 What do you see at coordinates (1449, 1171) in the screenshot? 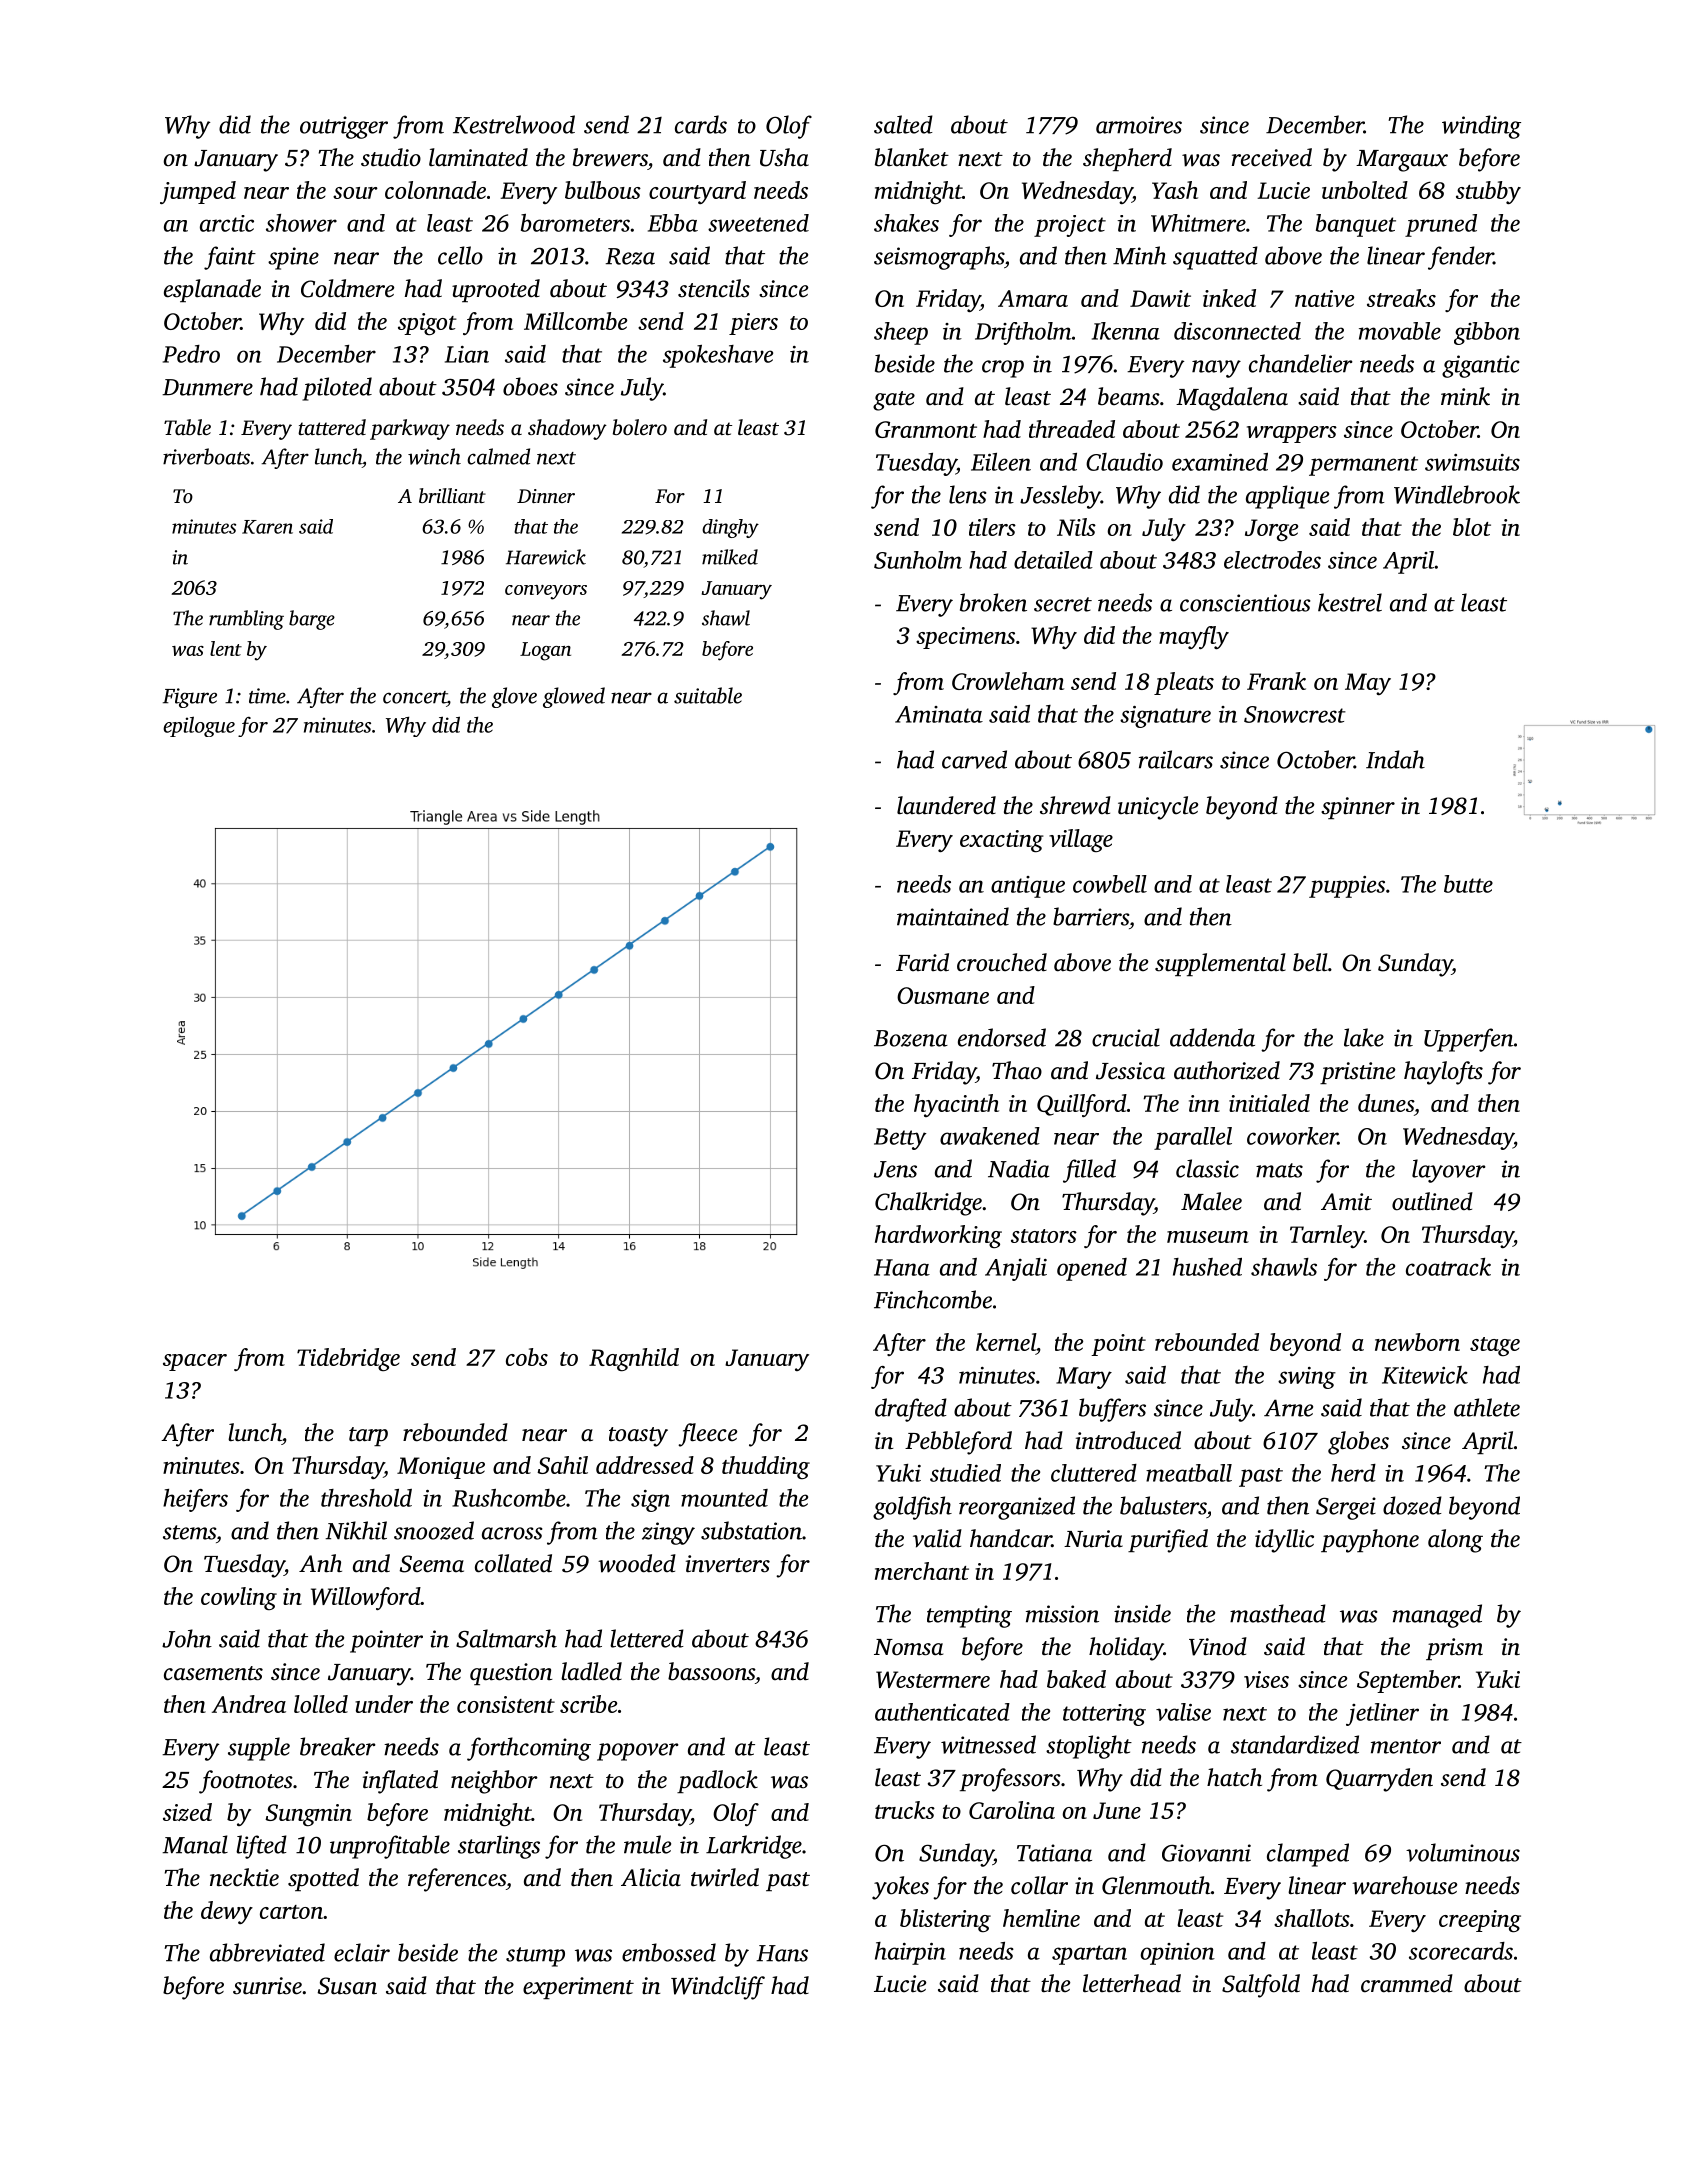
I see `layover` at bounding box center [1449, 1171].
